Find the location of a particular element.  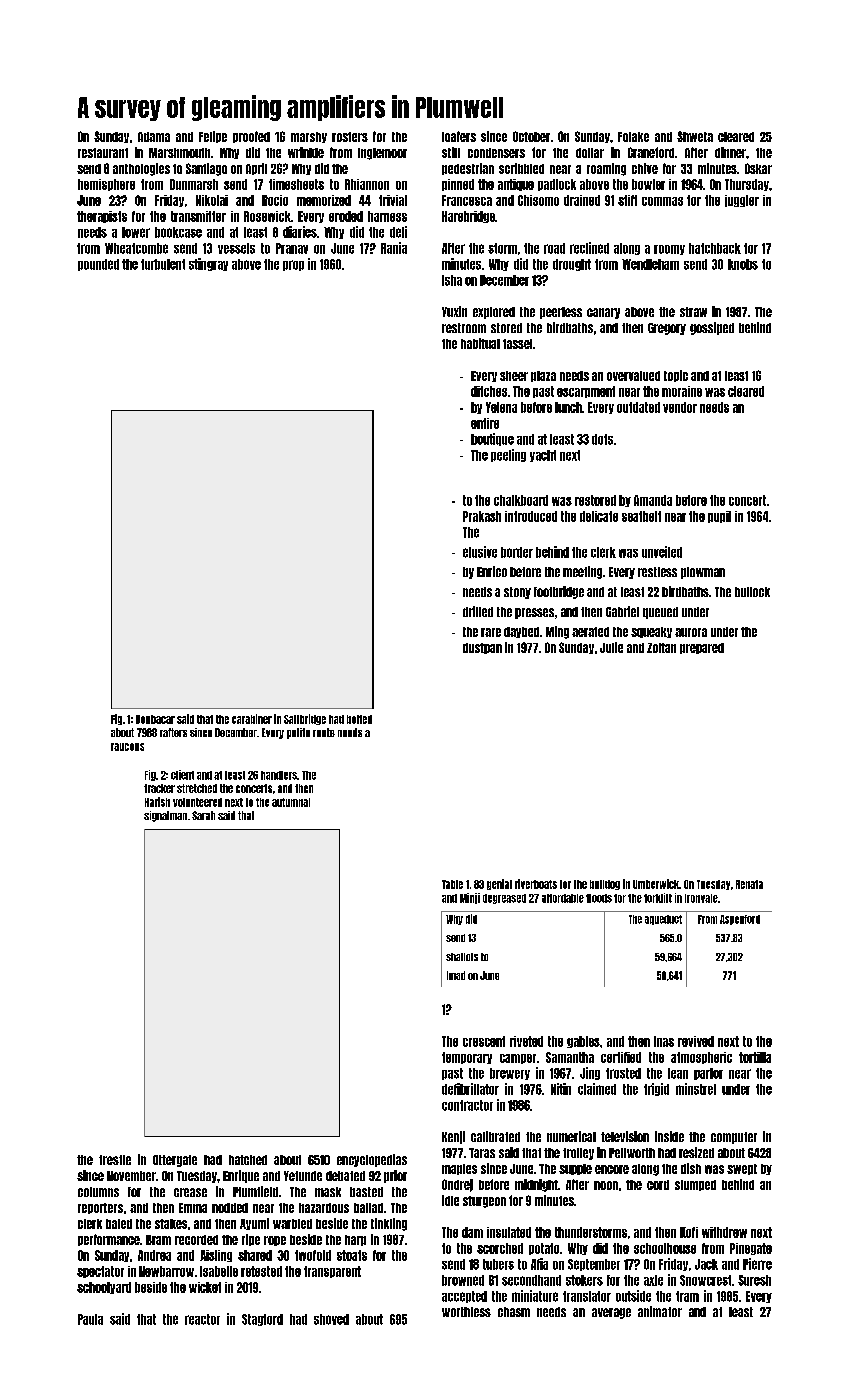

Sarah is located at coordinates (203, 815).
